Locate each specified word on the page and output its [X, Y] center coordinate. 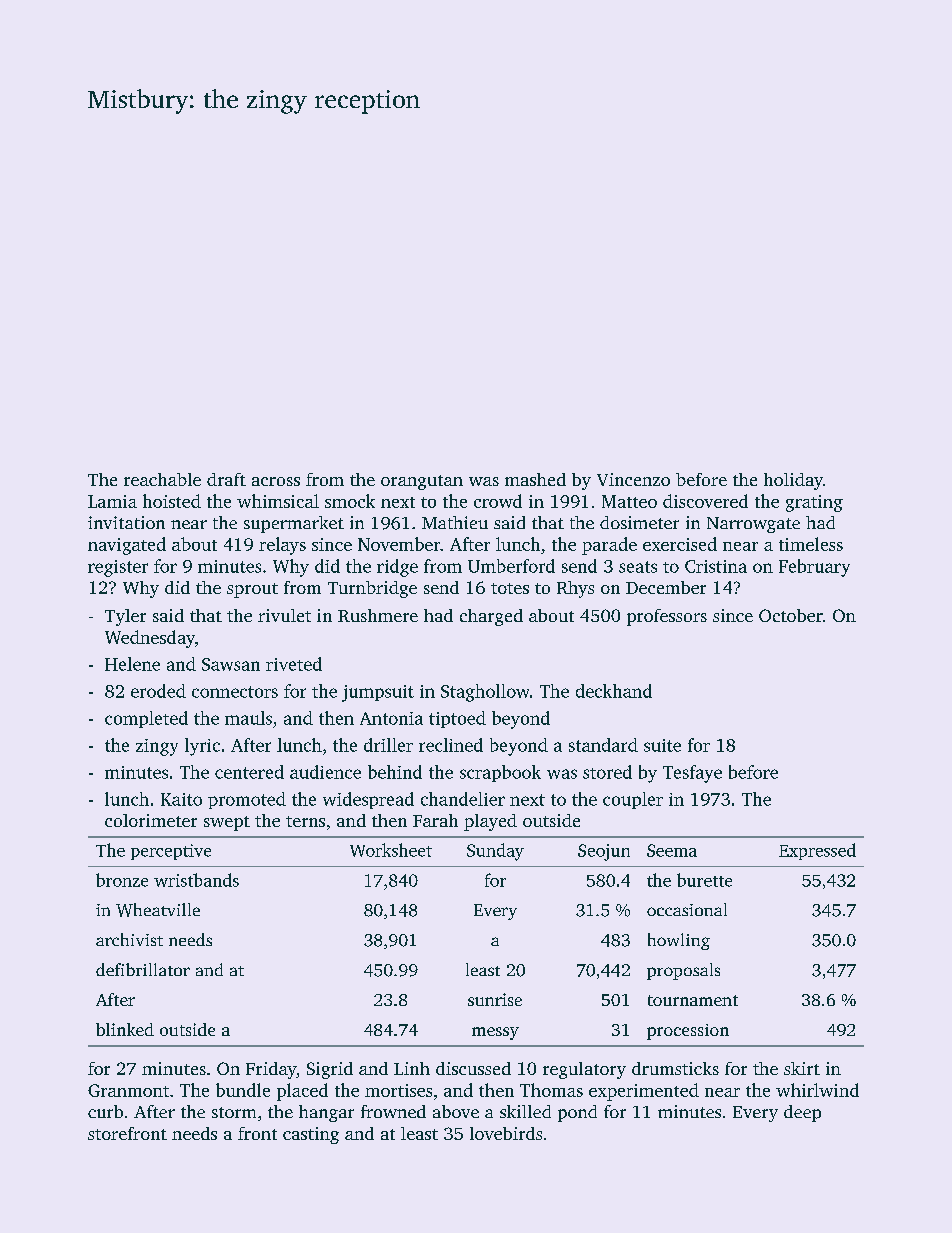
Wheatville [158, 910]
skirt [802, 1068]
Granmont [128, 1090]
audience [325, 772]
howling [679, 941]
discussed [473, 1068]
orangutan [422, 482]
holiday [793, 481]
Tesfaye [692, 774]
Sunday [495, 852]
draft [226, 479]
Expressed [817, 851]
